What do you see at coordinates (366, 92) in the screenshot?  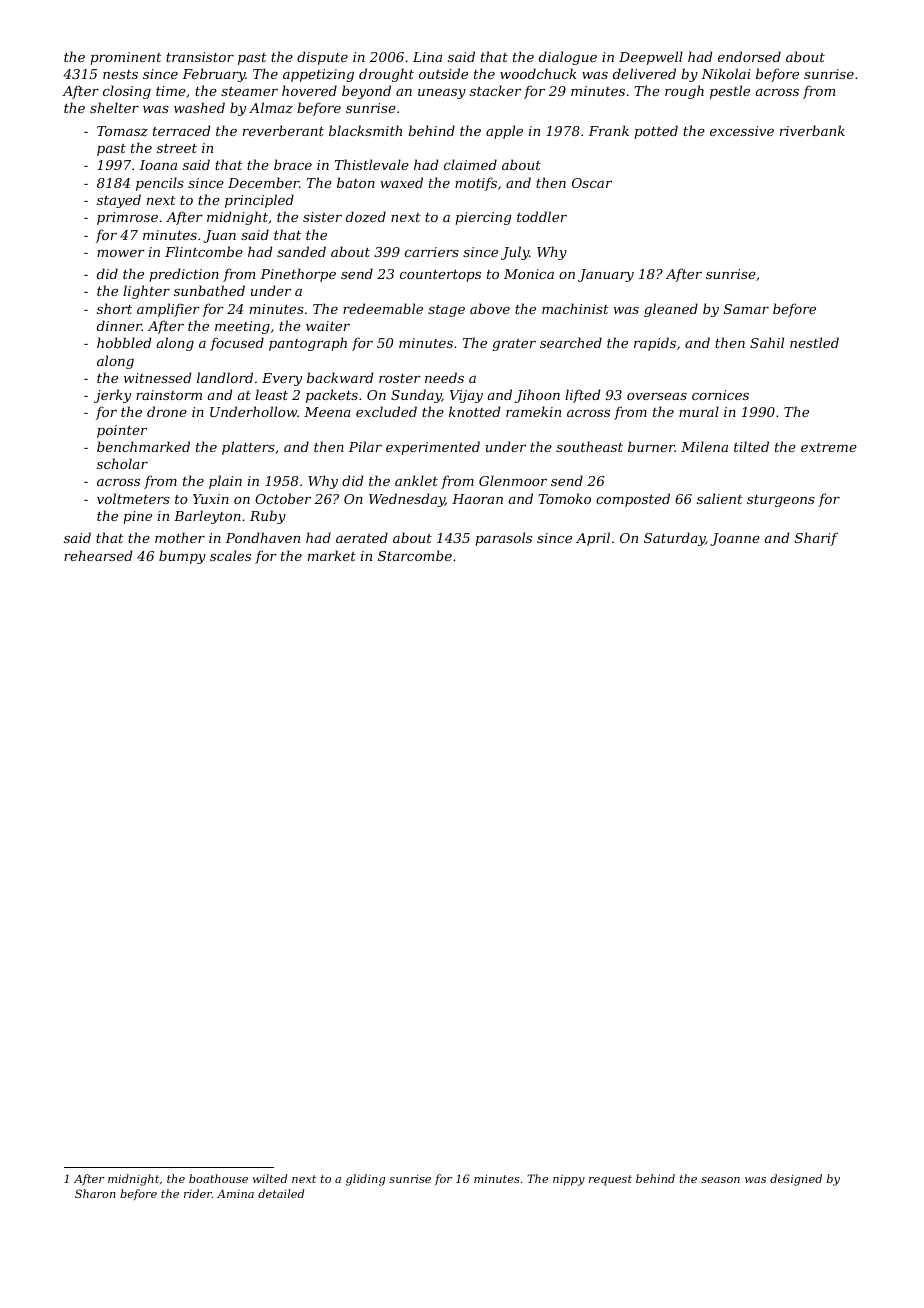 I see `beyond` at bounding box center [366, 92].
